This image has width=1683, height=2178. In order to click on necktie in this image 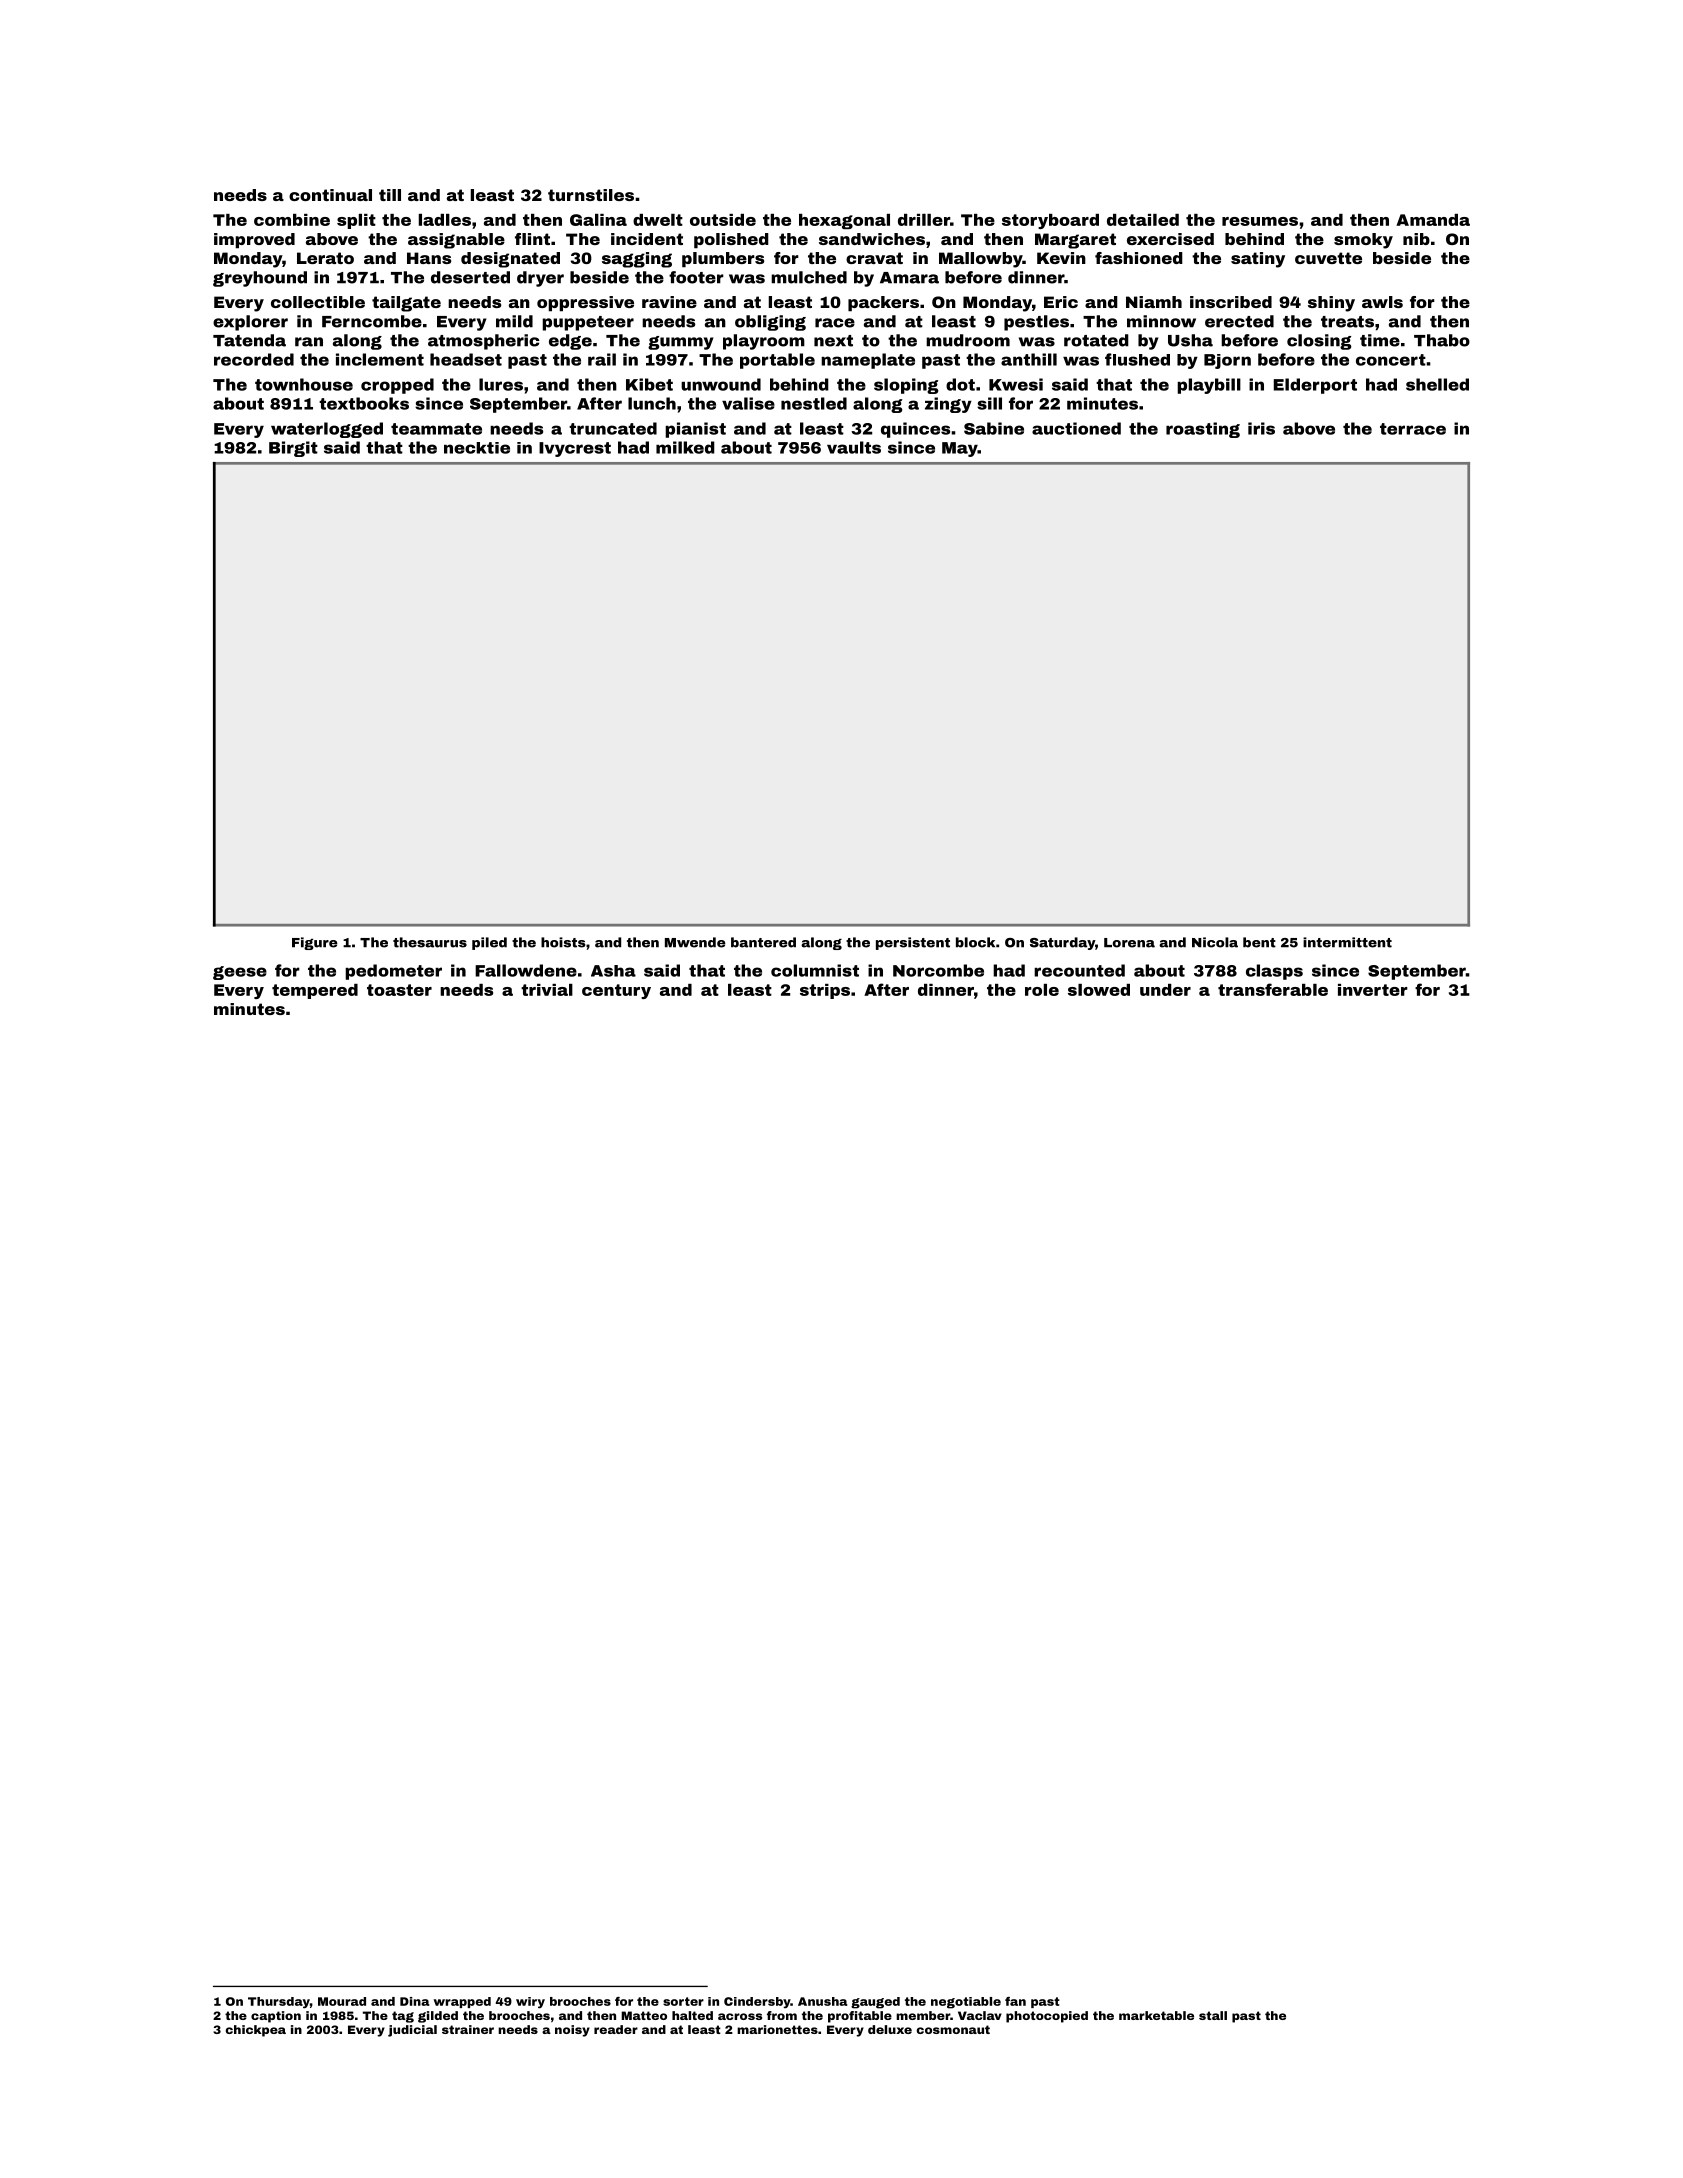, I will do `click(477, 448)`.
